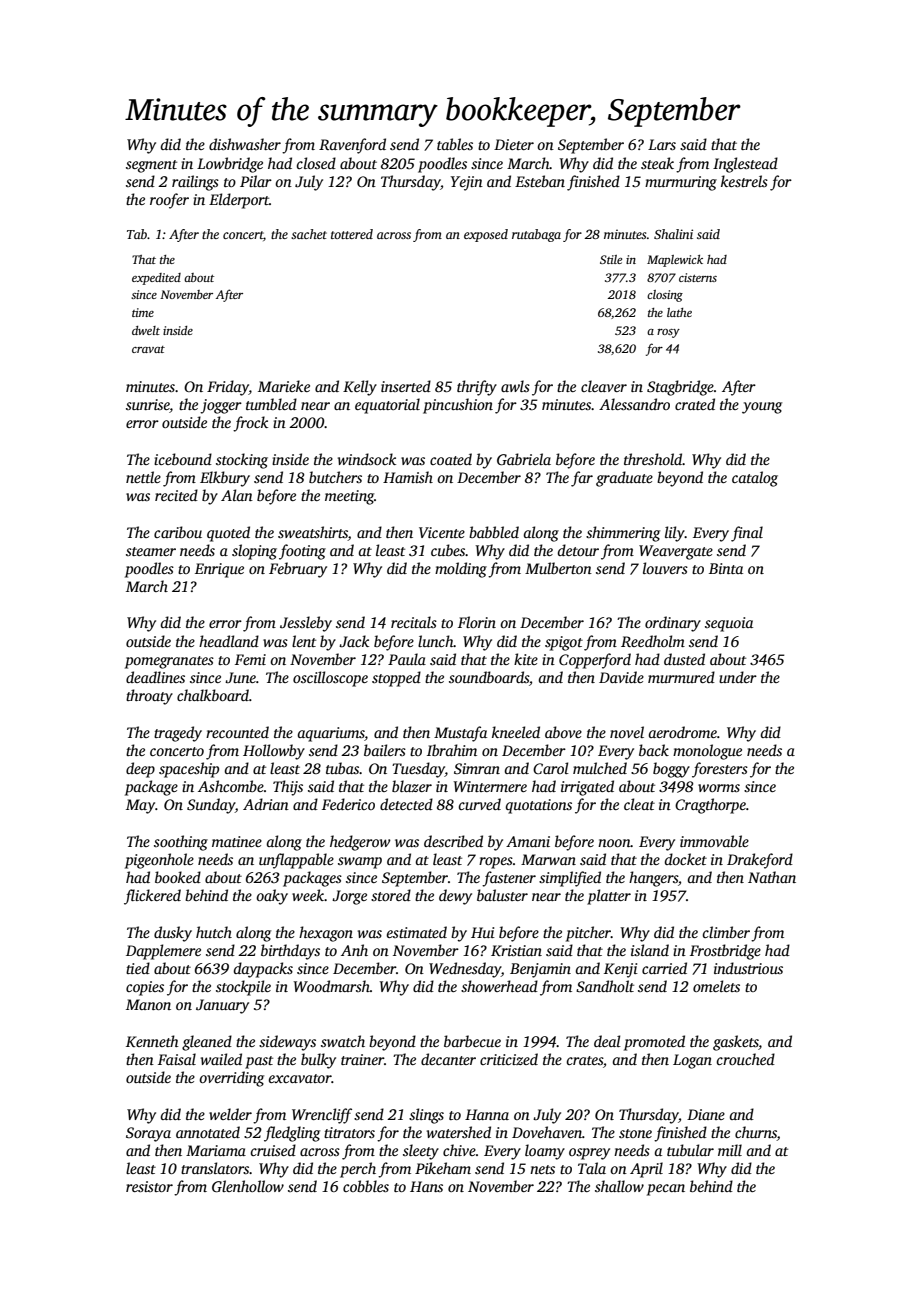 This image has width=924, height=1311. Describe the element at coordinates (156, 279) in the image. I see `expedited` at that location.
